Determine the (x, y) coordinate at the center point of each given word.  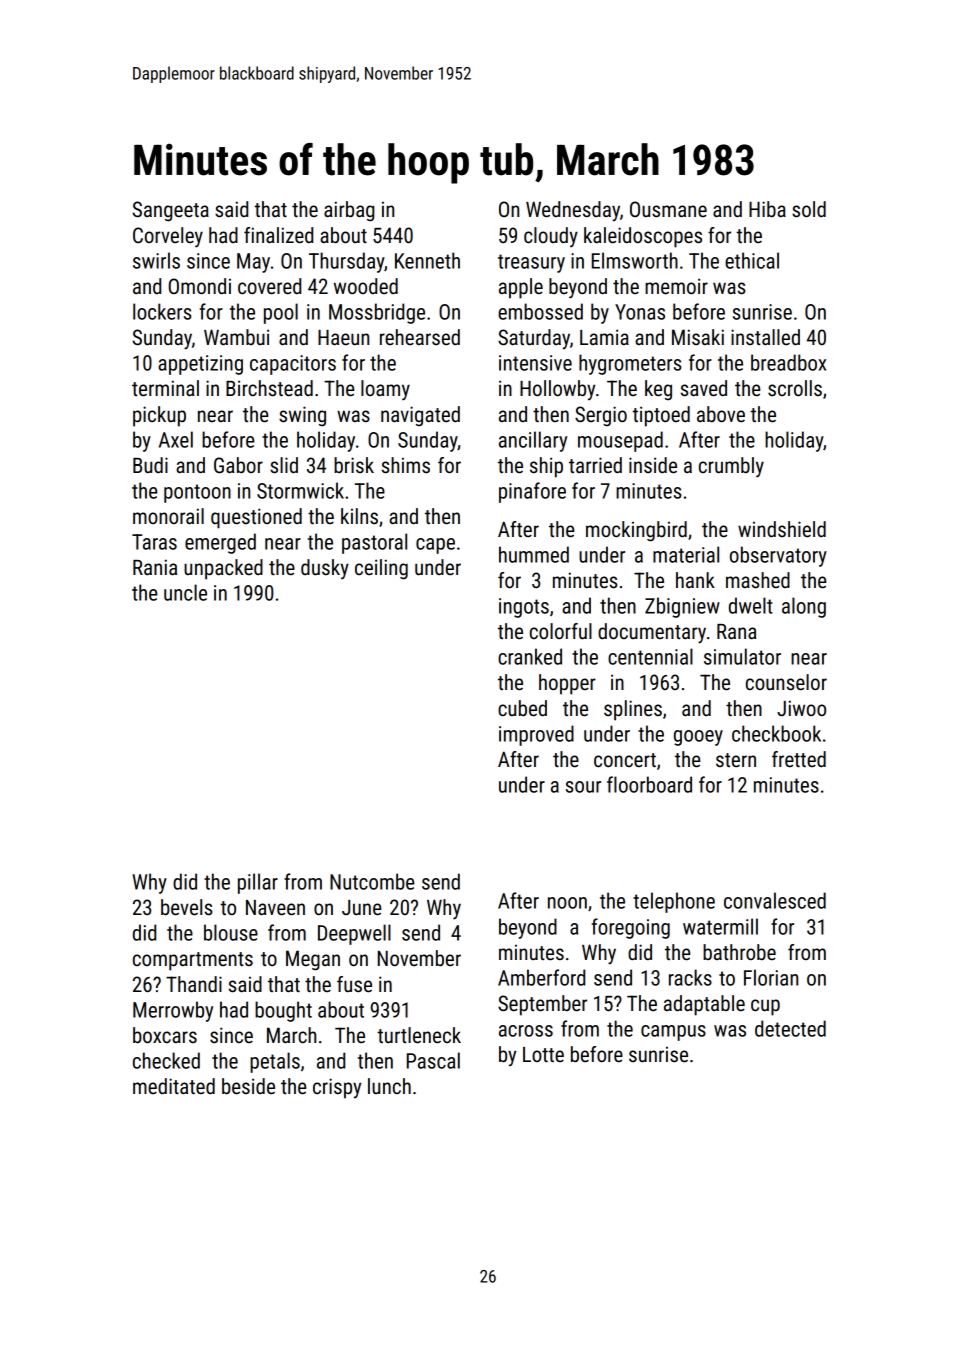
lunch (389, 1086)
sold (809, 209)
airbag (349, 211)
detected (790, 1028)
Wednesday (573, 211)
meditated (174, 1086)
